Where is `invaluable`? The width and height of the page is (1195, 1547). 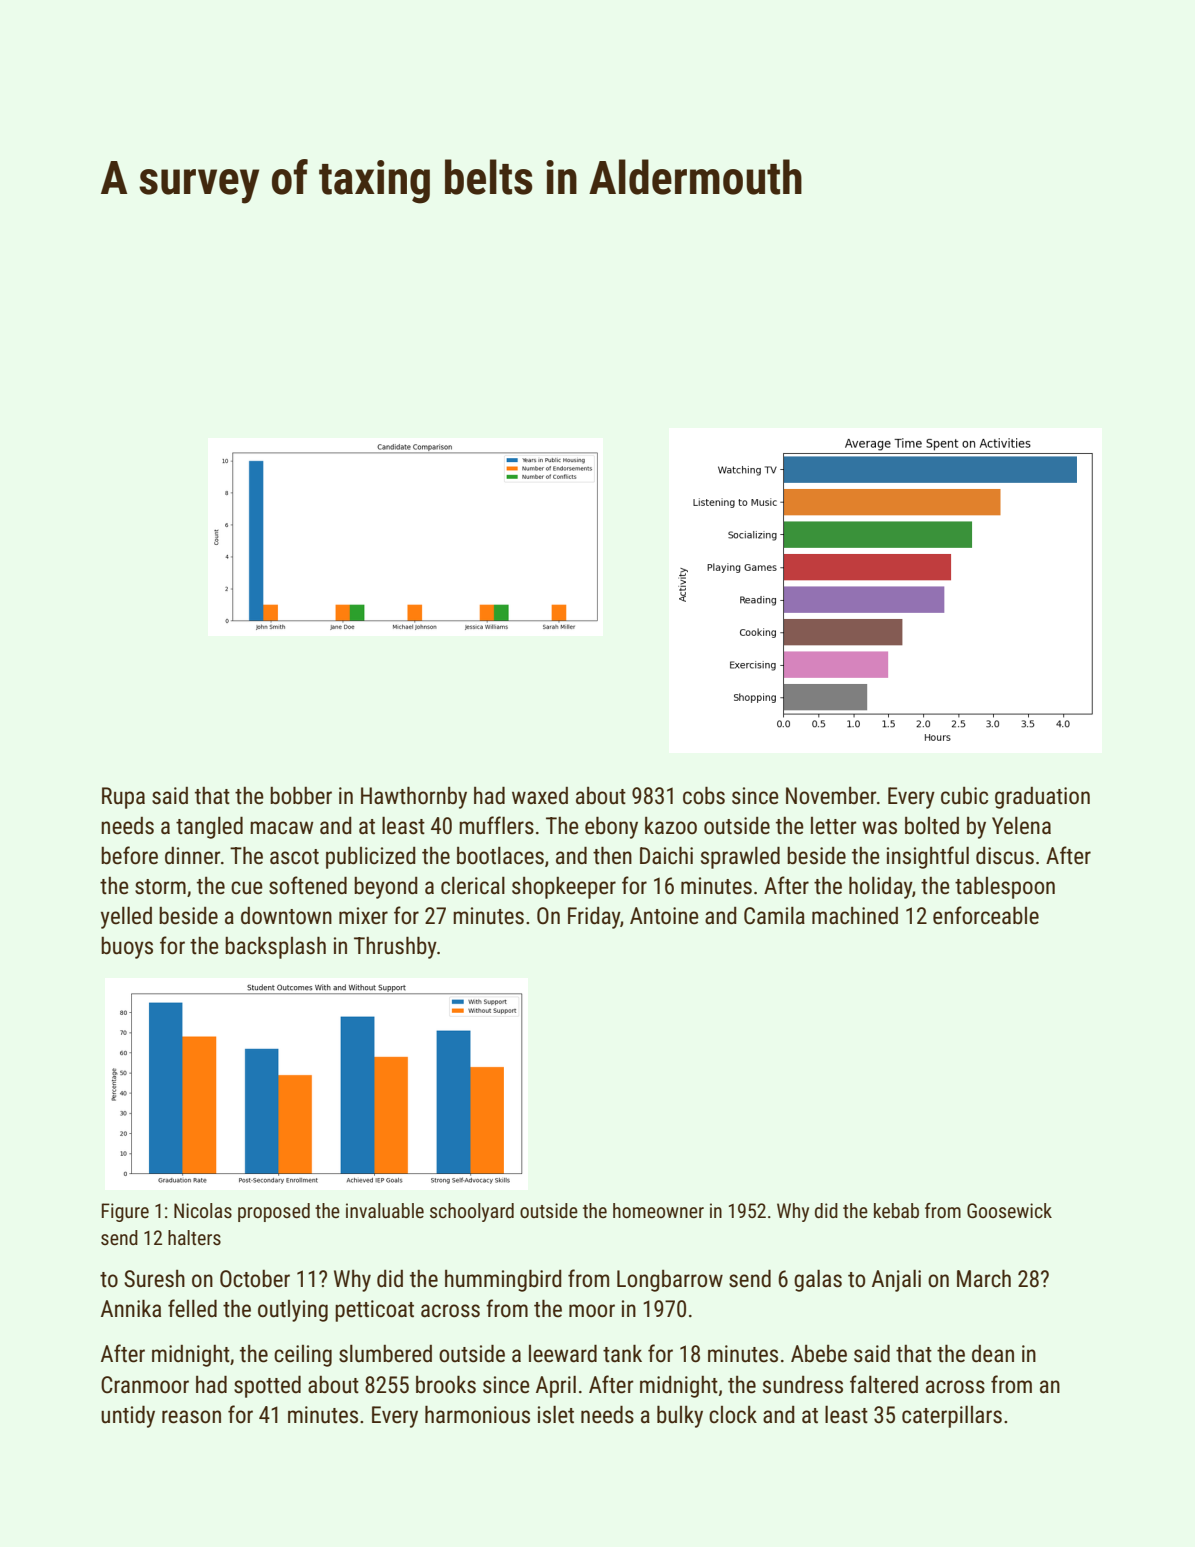
invaluable is located at coordinates (385, 1210).
